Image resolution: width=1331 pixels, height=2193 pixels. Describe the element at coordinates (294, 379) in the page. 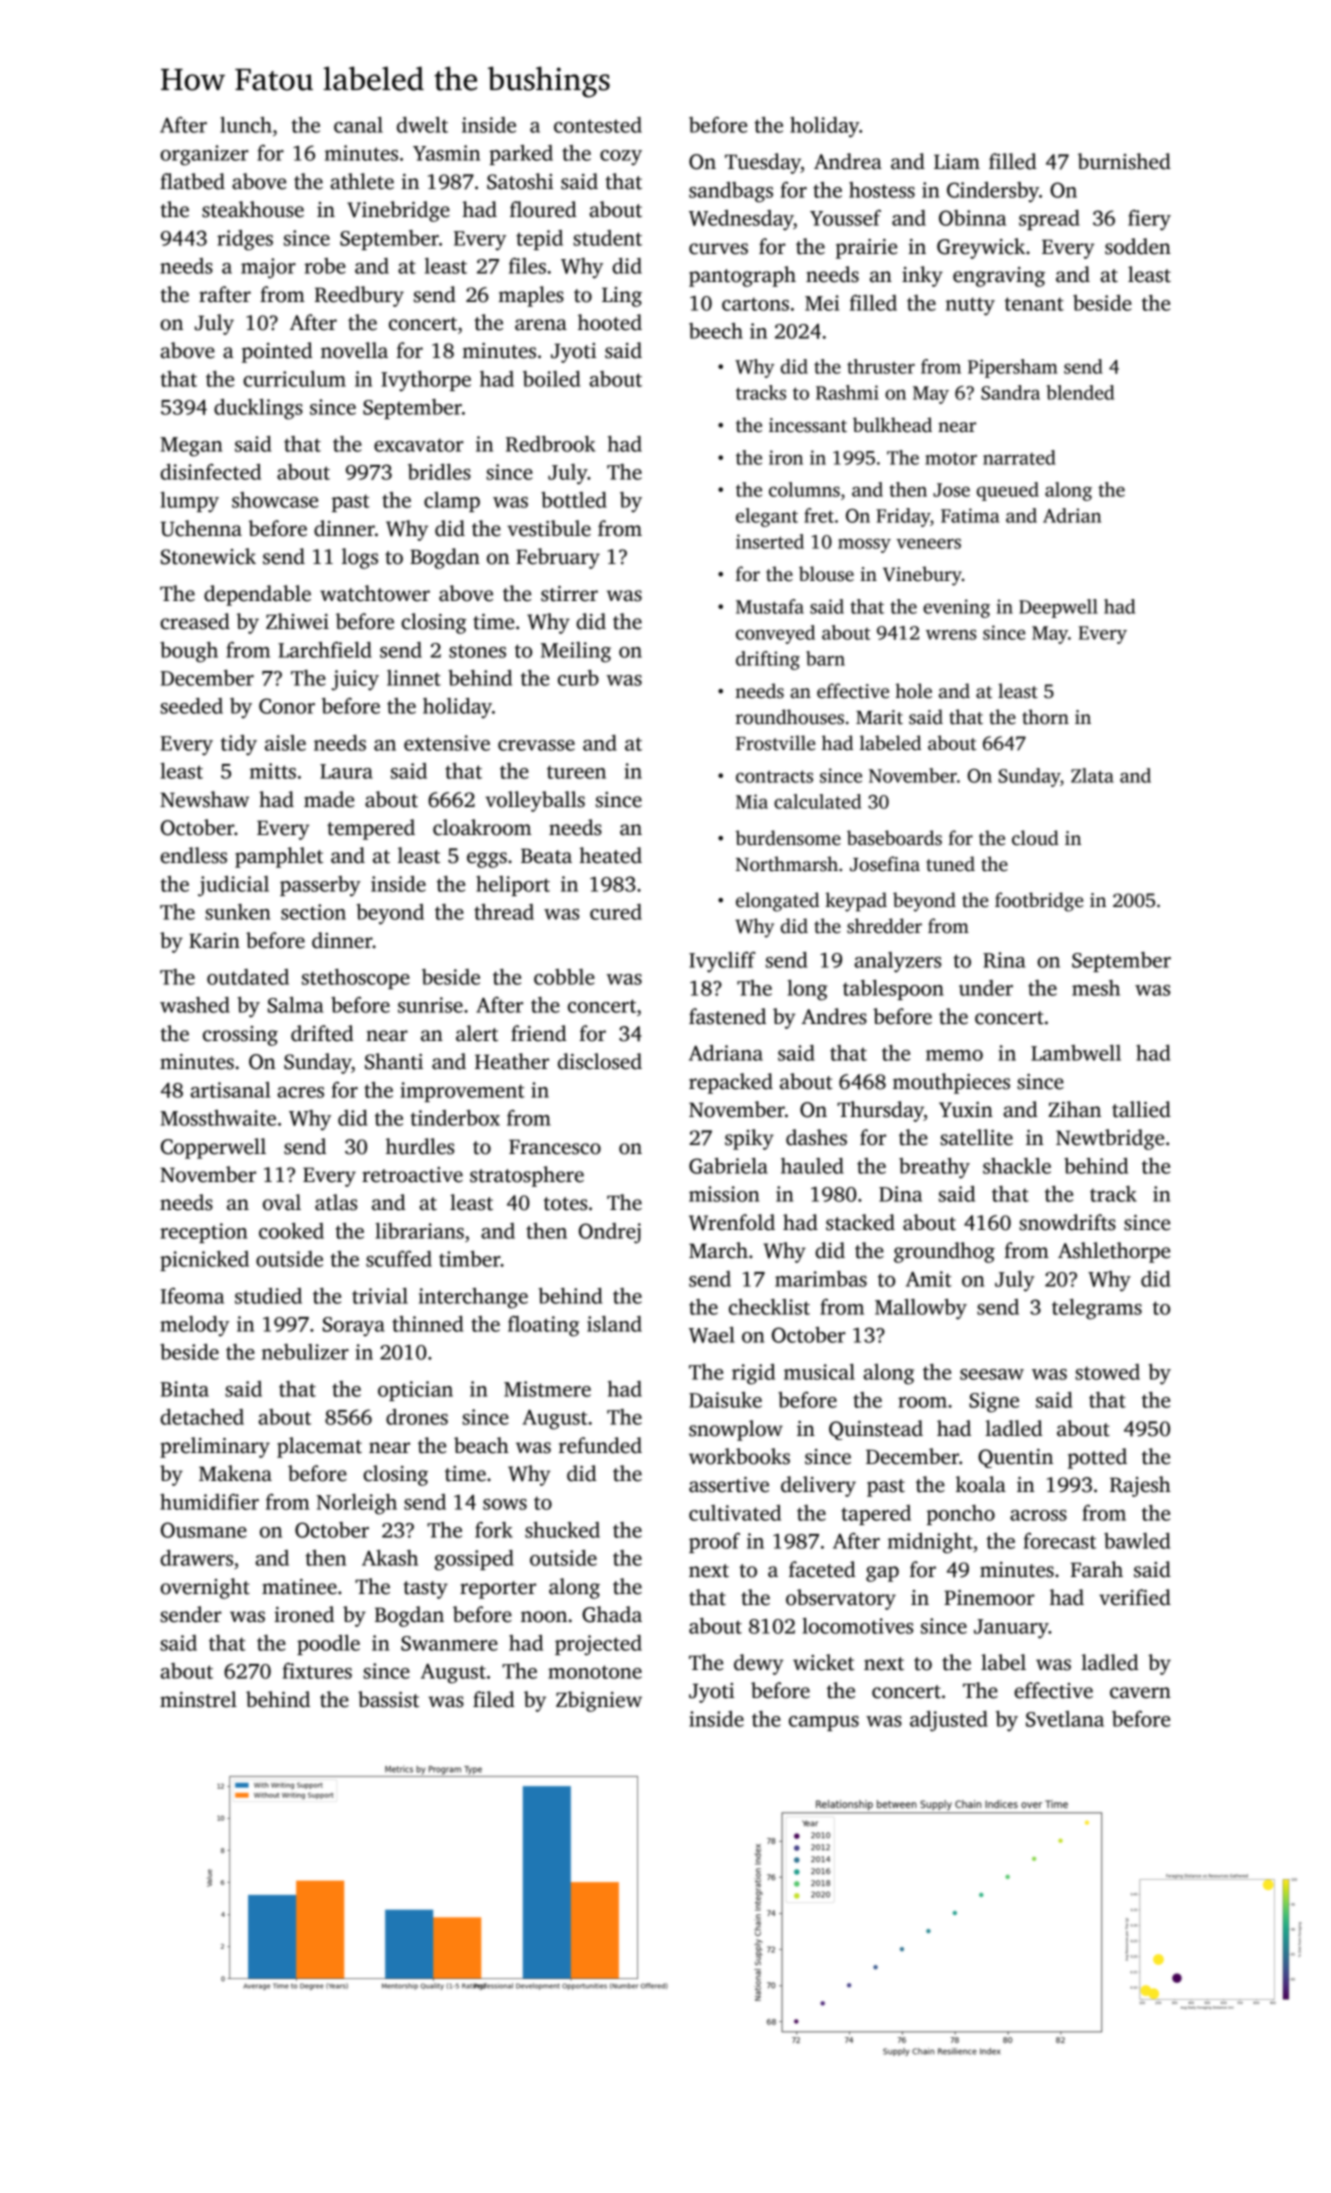

I see `curriculum` at that location.
